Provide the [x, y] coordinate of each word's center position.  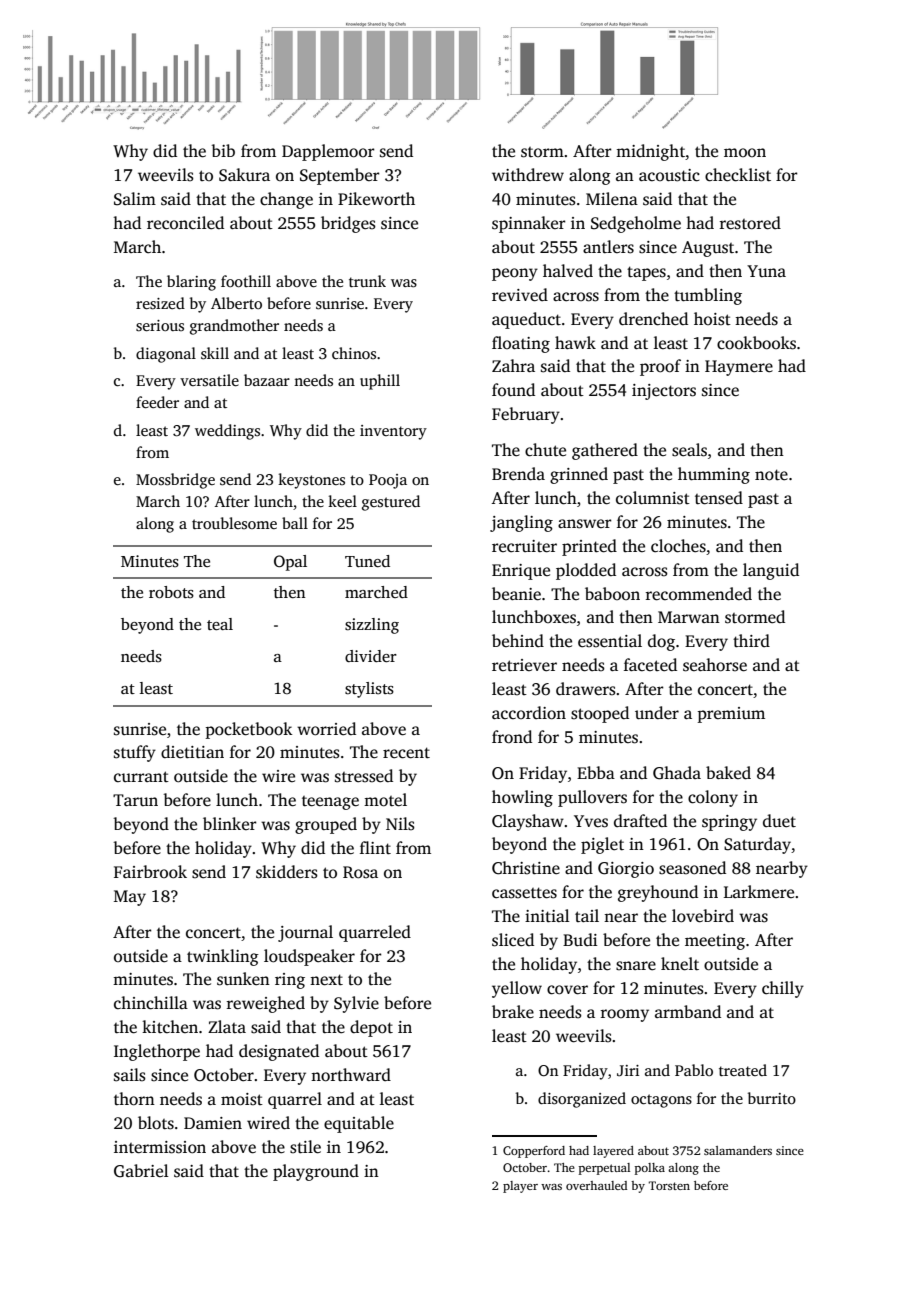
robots [171, 592]
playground [316, 1172]
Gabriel [141, 1171]
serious [160, 326]
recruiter [524, 546]
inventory [393, 432]
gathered [605, 451]
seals [689, 450]
